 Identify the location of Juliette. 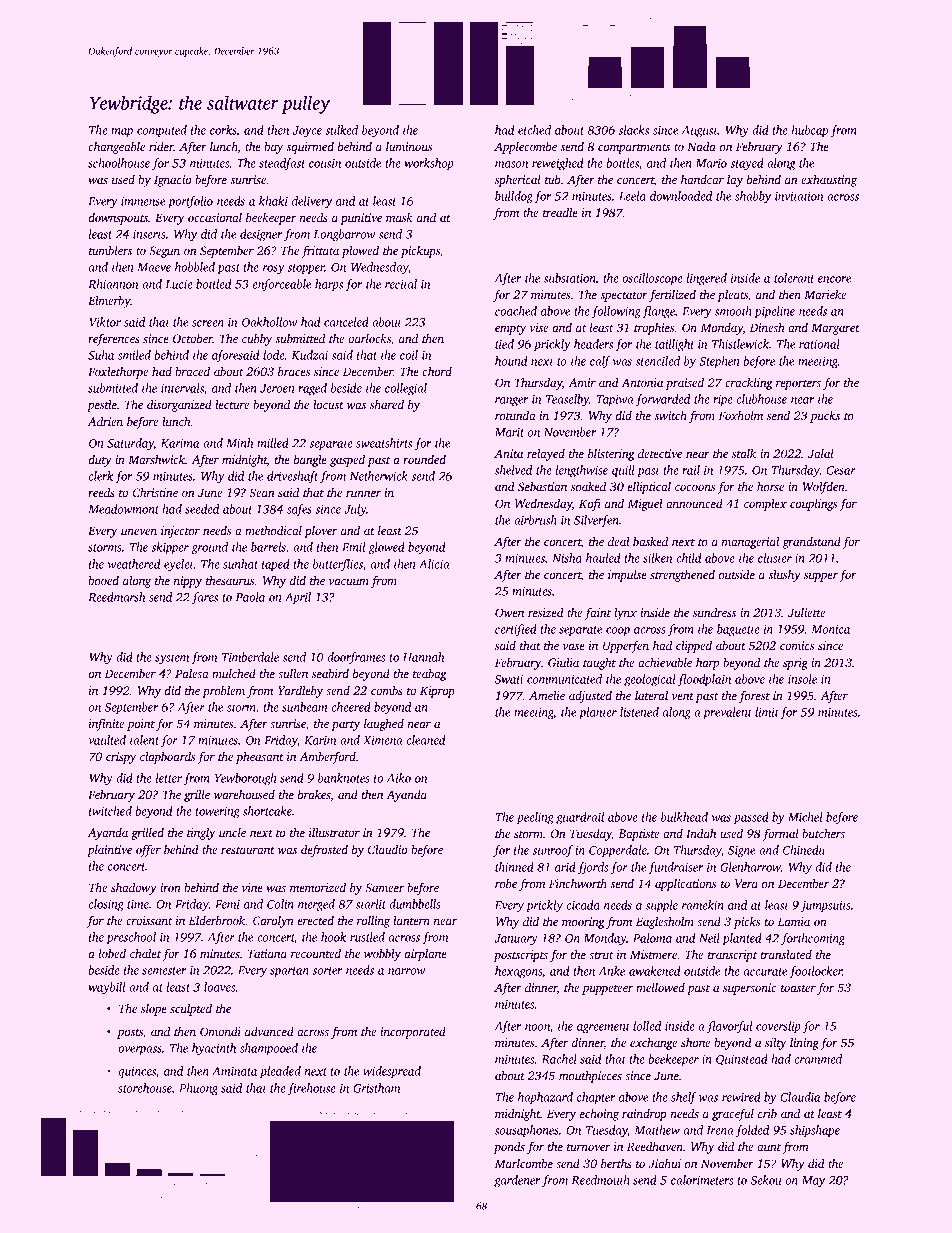
(807, 612).
